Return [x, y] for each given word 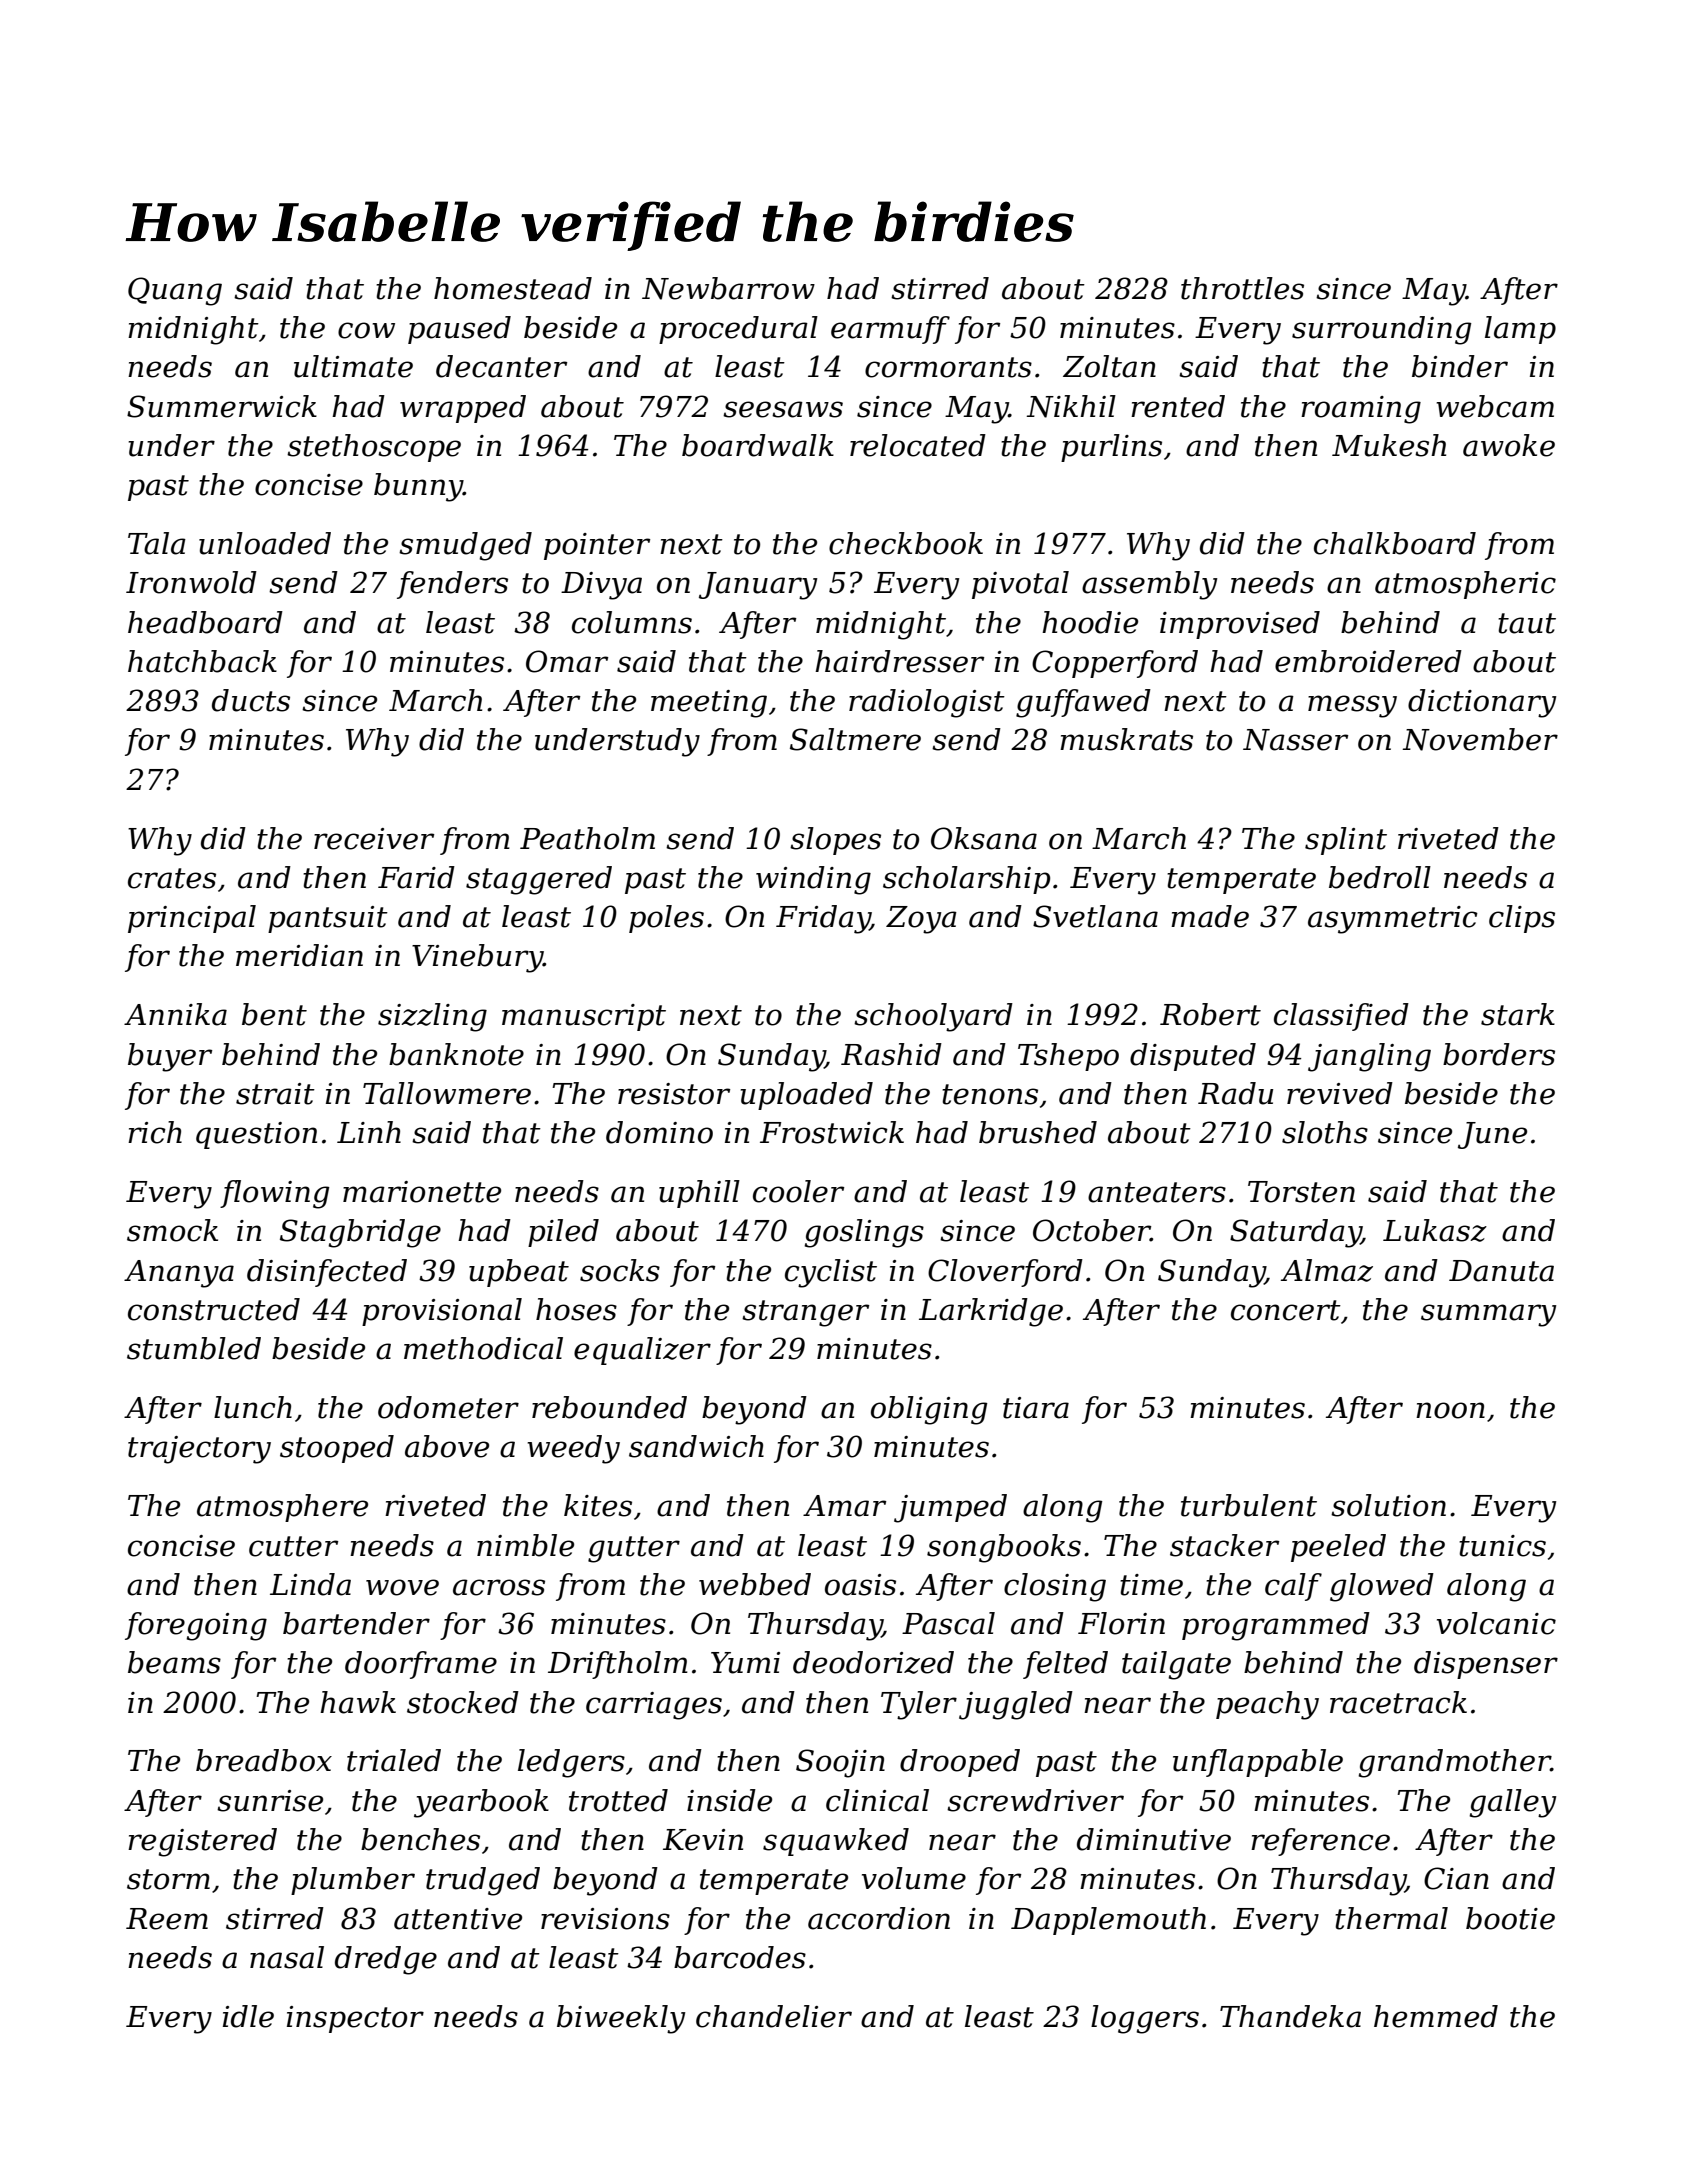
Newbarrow [728, 288]
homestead [513, 288]
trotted [618, 1800]
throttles [1242, 288]
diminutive [1154, 1839]
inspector [355, 2019]
